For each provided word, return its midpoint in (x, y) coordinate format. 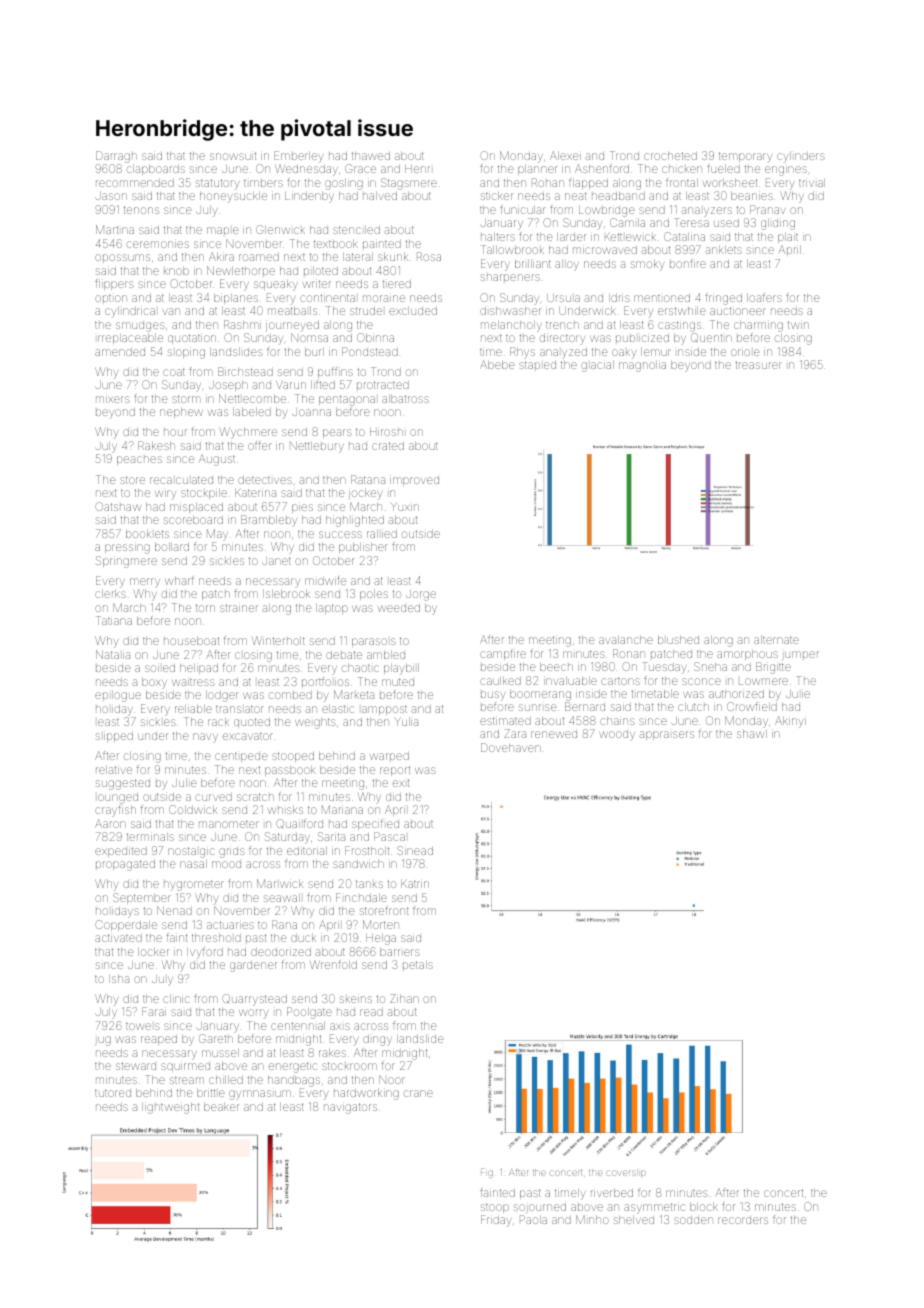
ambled (386, 655)
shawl (752, 734)
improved (414, 481)
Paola (533, 1219)
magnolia (642, 366)
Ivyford (205, 953)
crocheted (670, 156)
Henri (417, 169)
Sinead (415, 850)
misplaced (196, 508)
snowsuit (233, 156)
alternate (776, 640)
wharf (179, 581)
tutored (113, 1093)
